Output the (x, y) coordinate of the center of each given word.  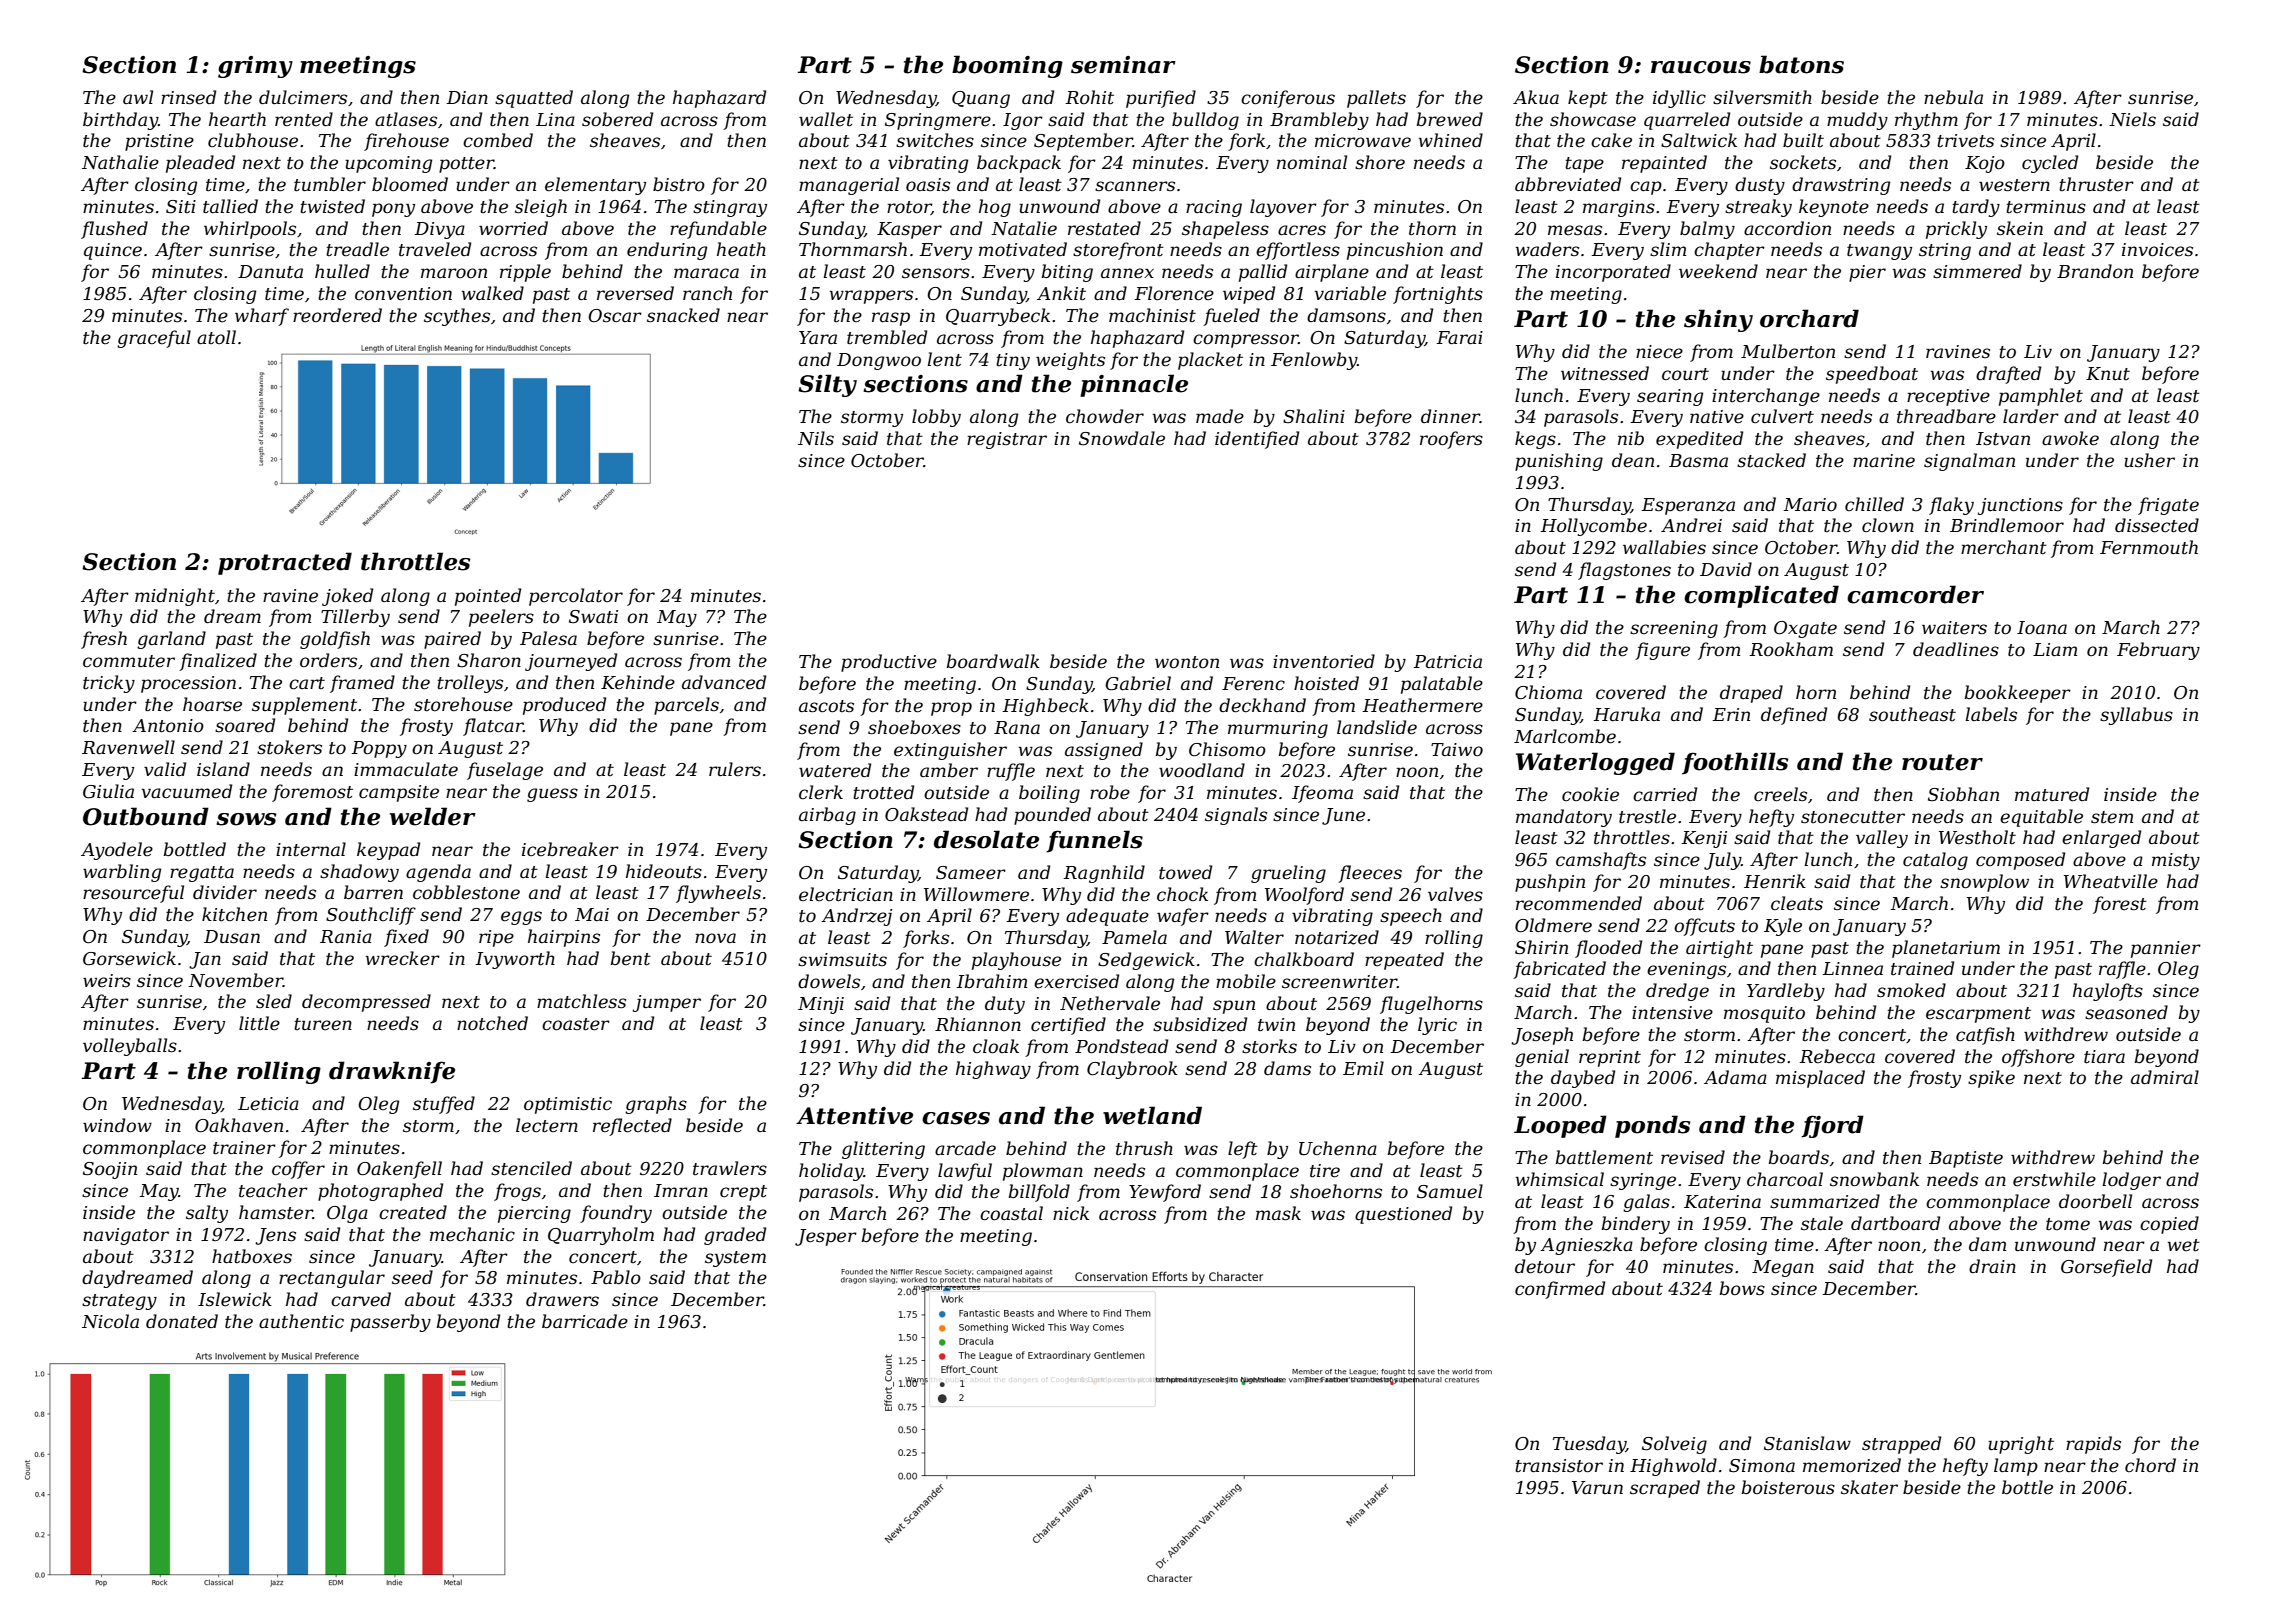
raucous (1701, 67)
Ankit (1061, 293)
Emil (1363, 1068)
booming (1007, 66)
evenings (1686, 970)
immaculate (406, 769)
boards (1799, 1157)
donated (182, 1321)
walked (493, 293)
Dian (467, 97)
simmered (1977, 271)
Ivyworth (515, 960)
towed (1185, 872)
